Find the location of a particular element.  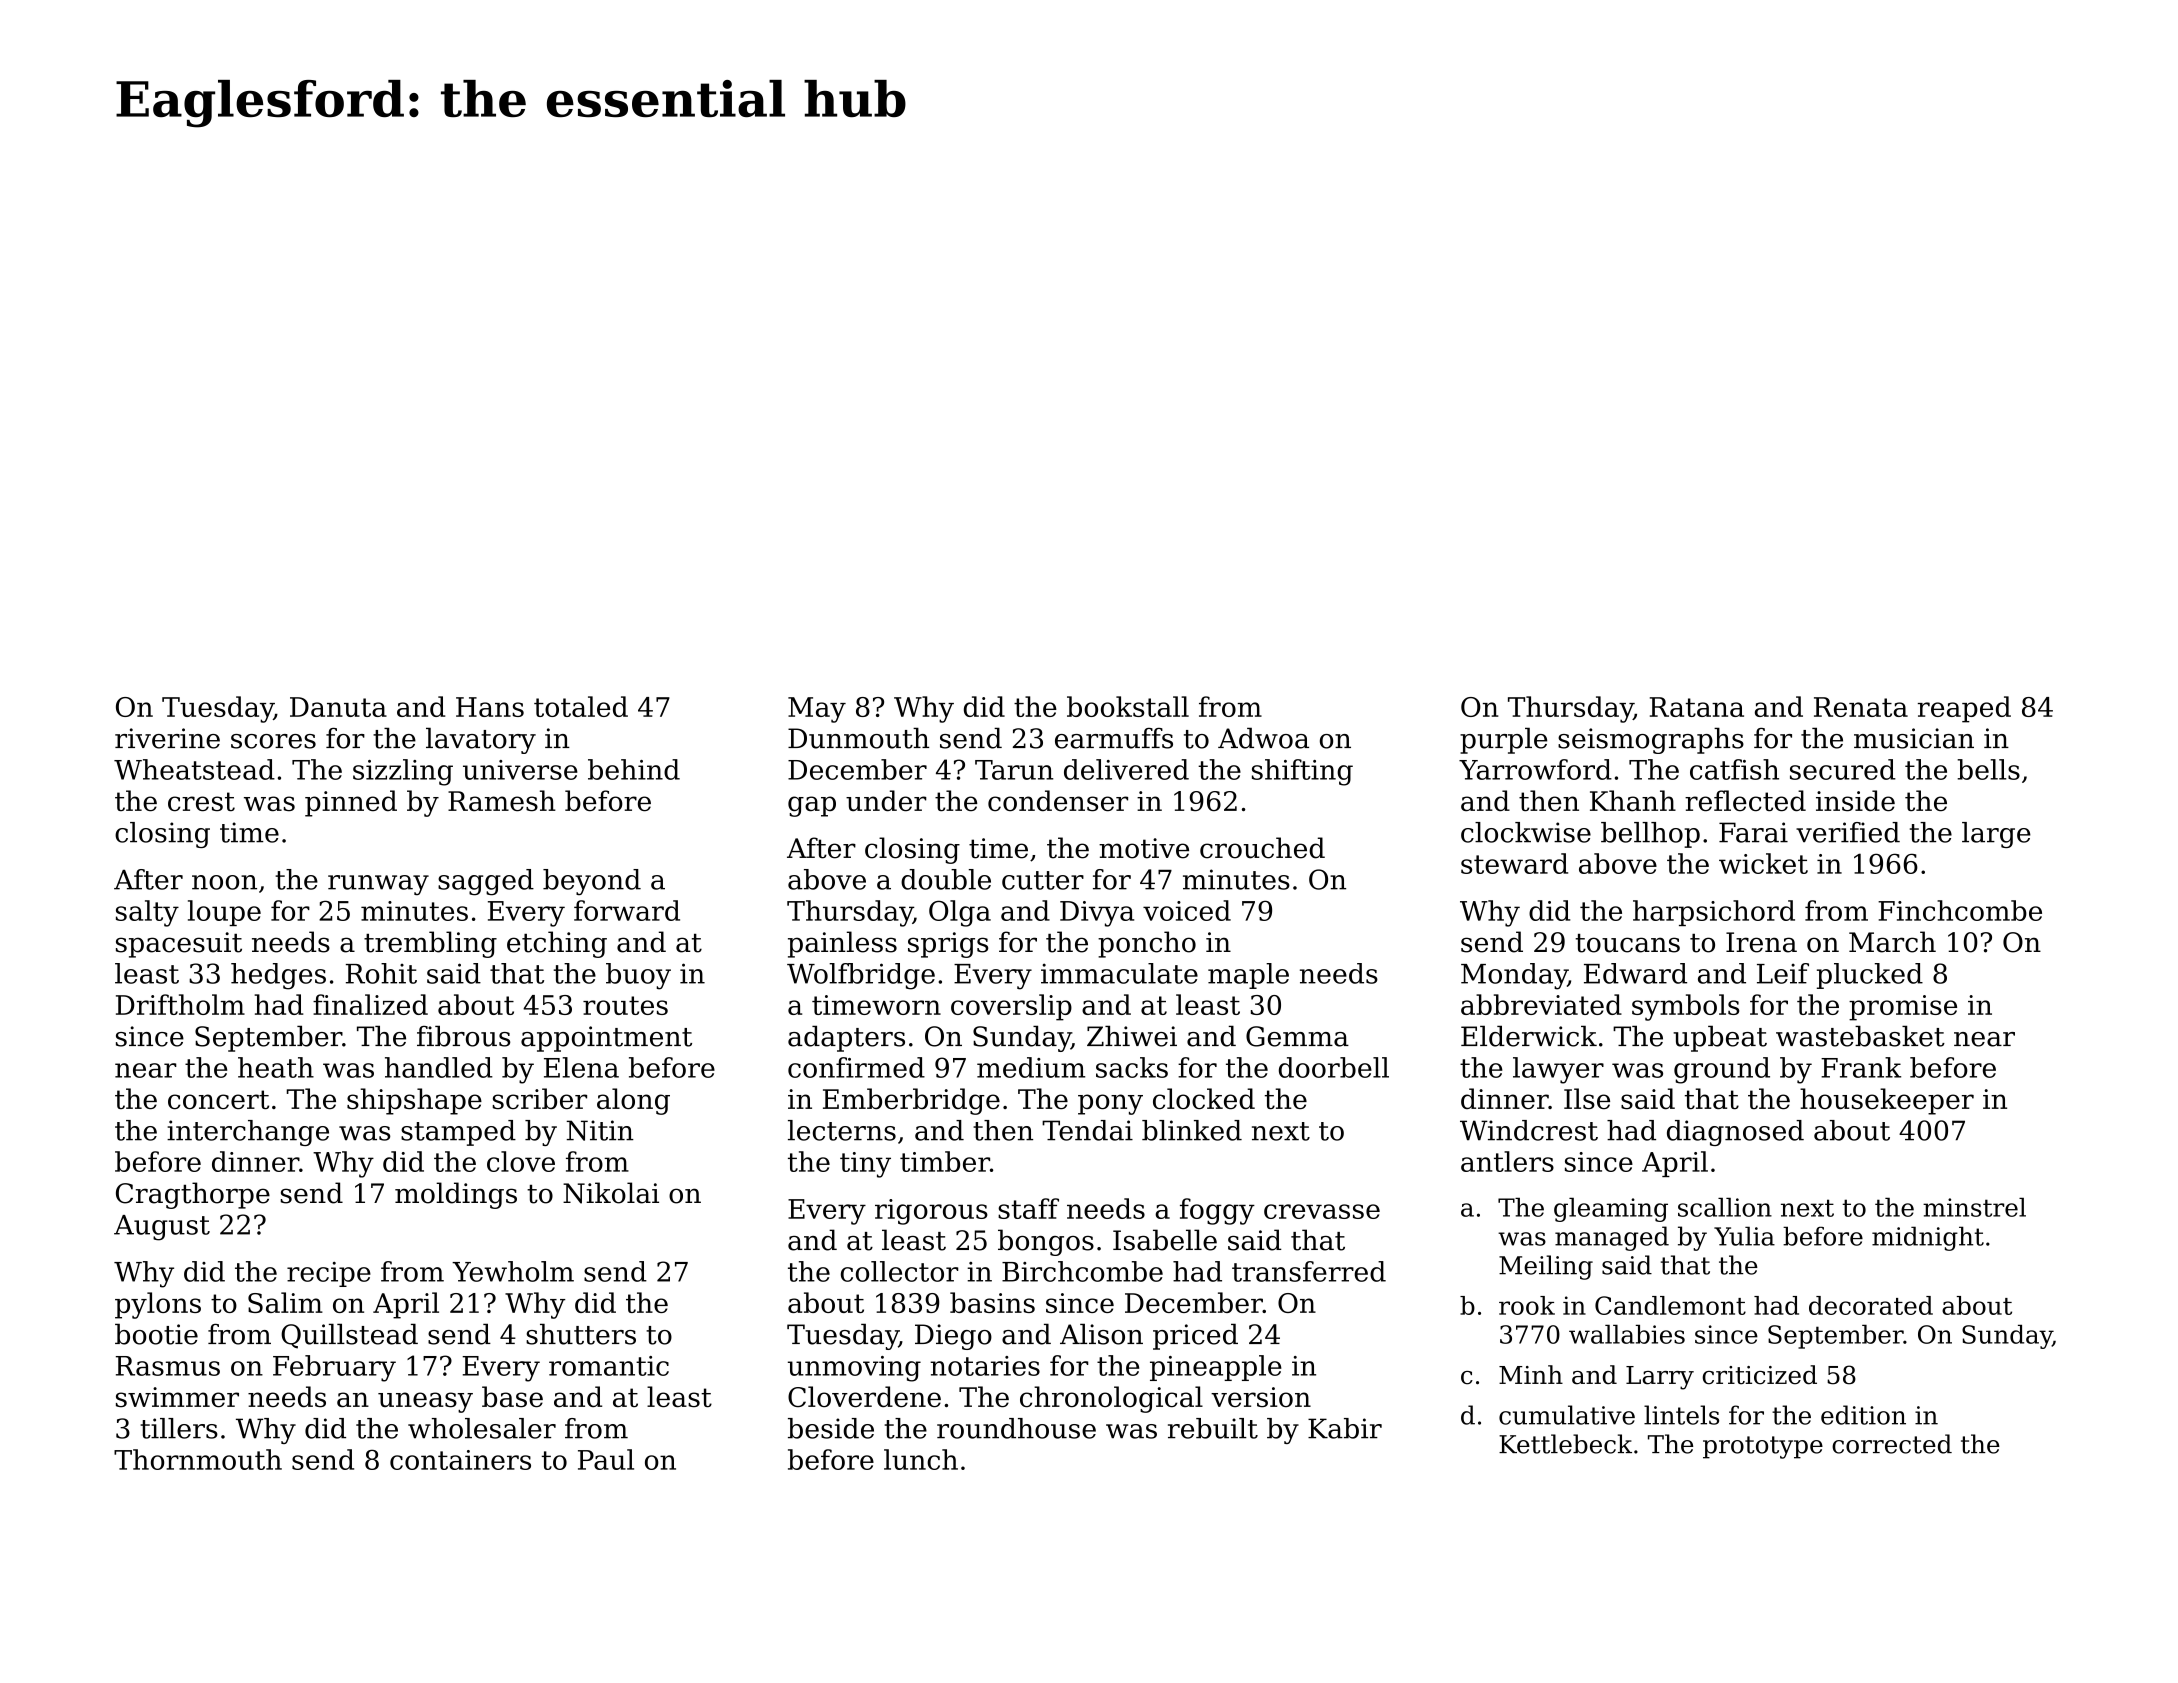

criticized is located at coordinates (1759, 1375).
